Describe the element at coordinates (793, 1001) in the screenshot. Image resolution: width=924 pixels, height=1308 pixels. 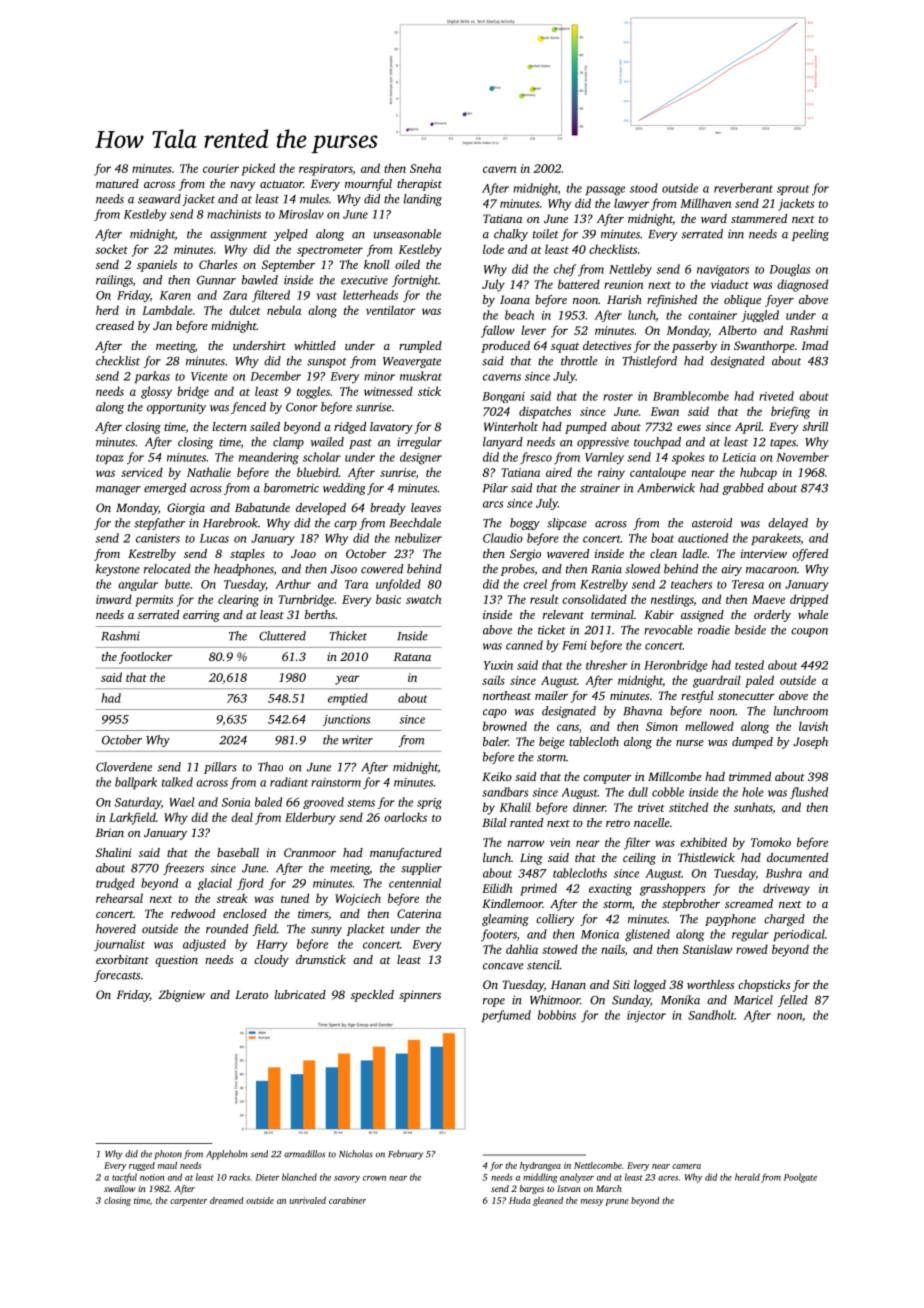
I see `felled` at that location.
